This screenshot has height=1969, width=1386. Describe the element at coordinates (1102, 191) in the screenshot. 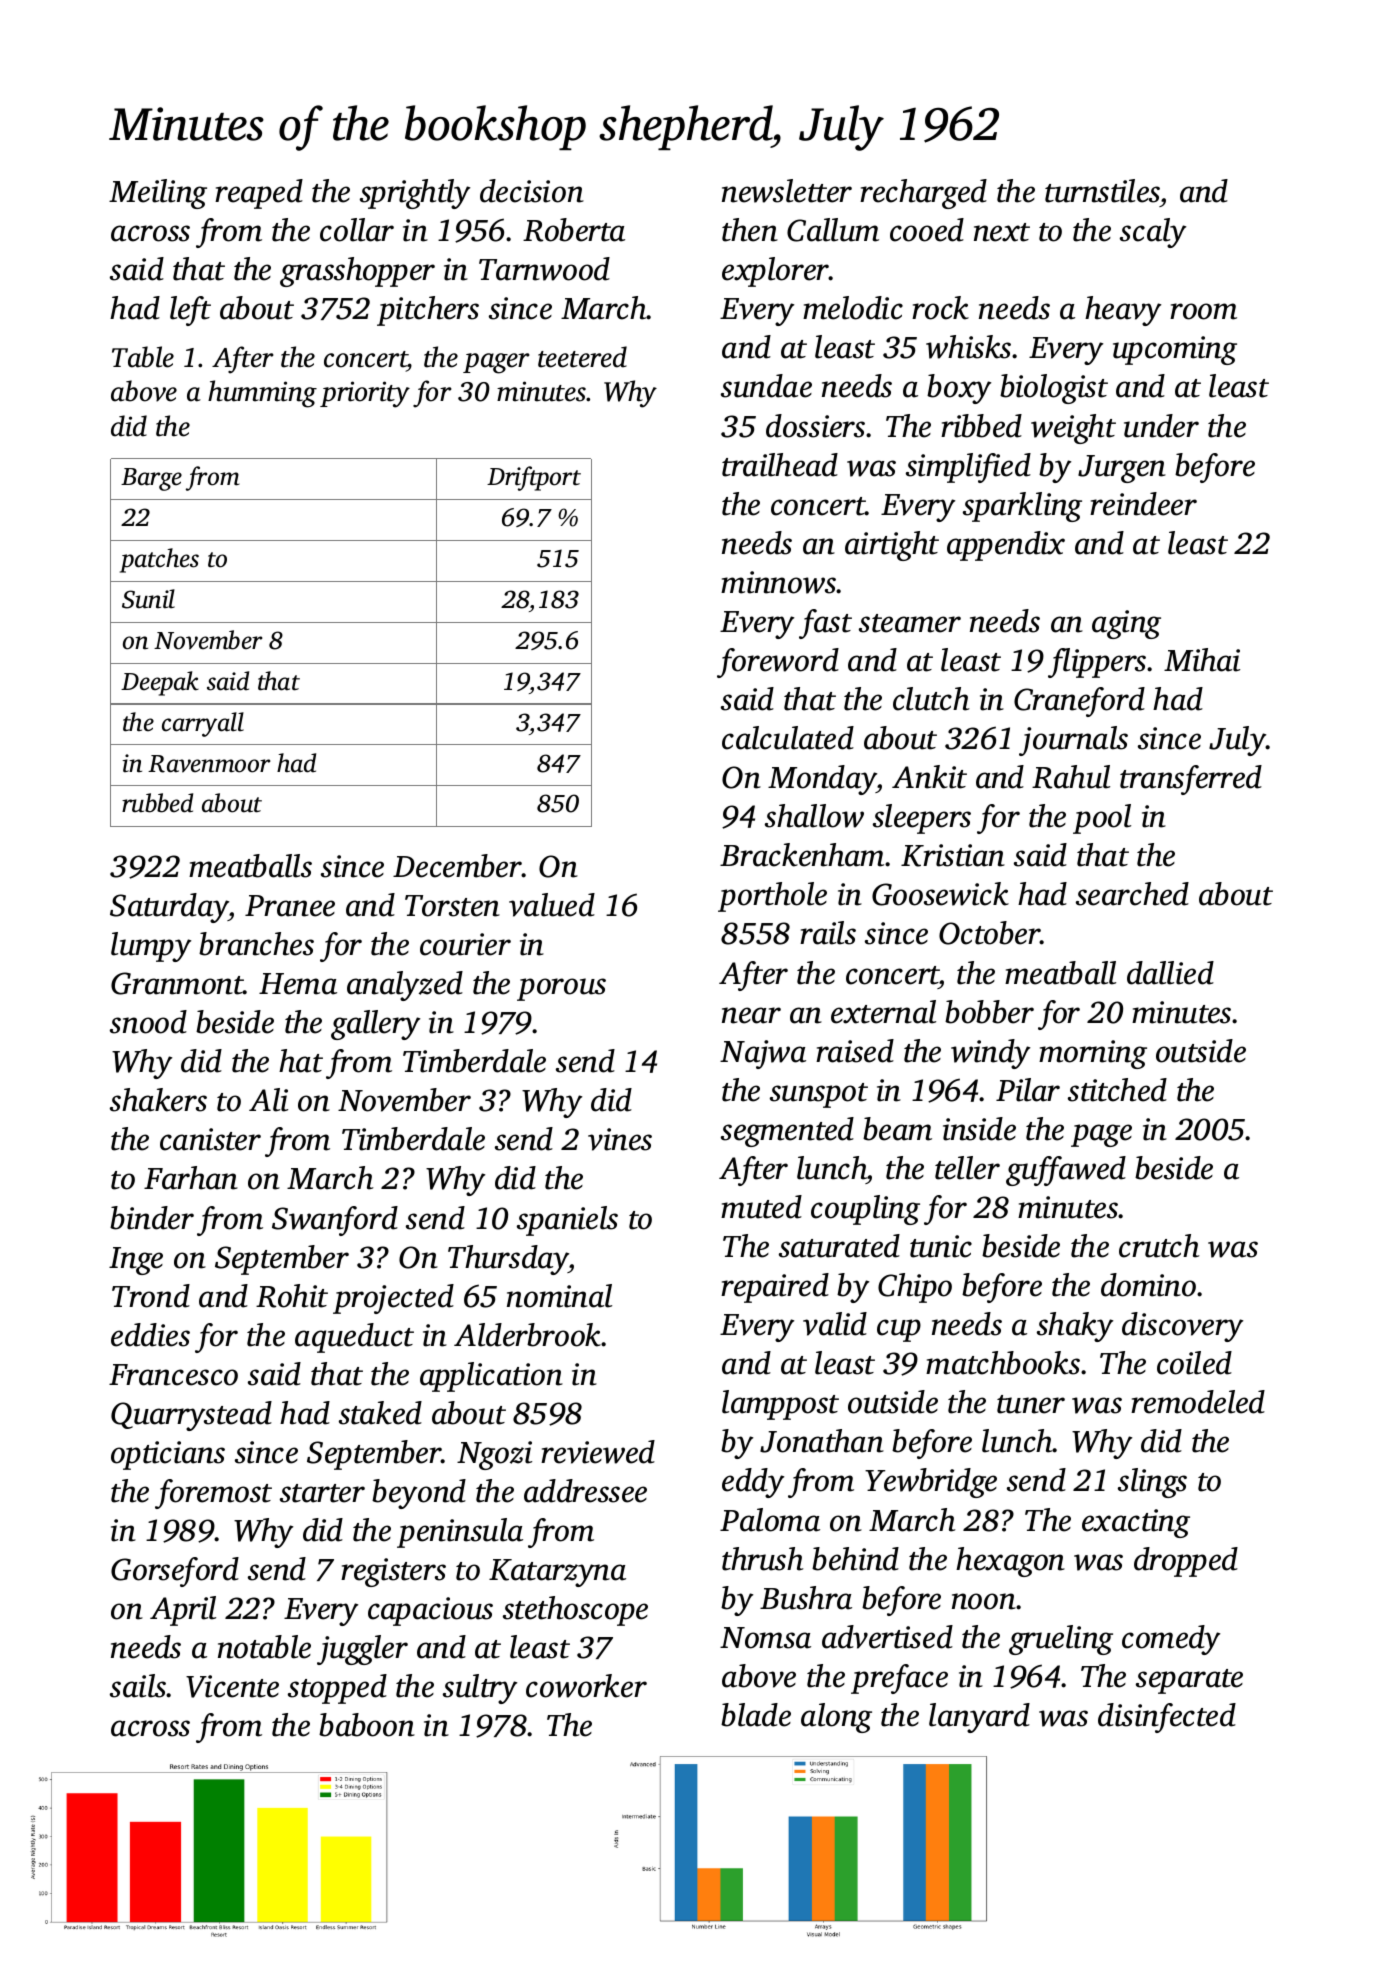

I see `turnstiles` at that location.
